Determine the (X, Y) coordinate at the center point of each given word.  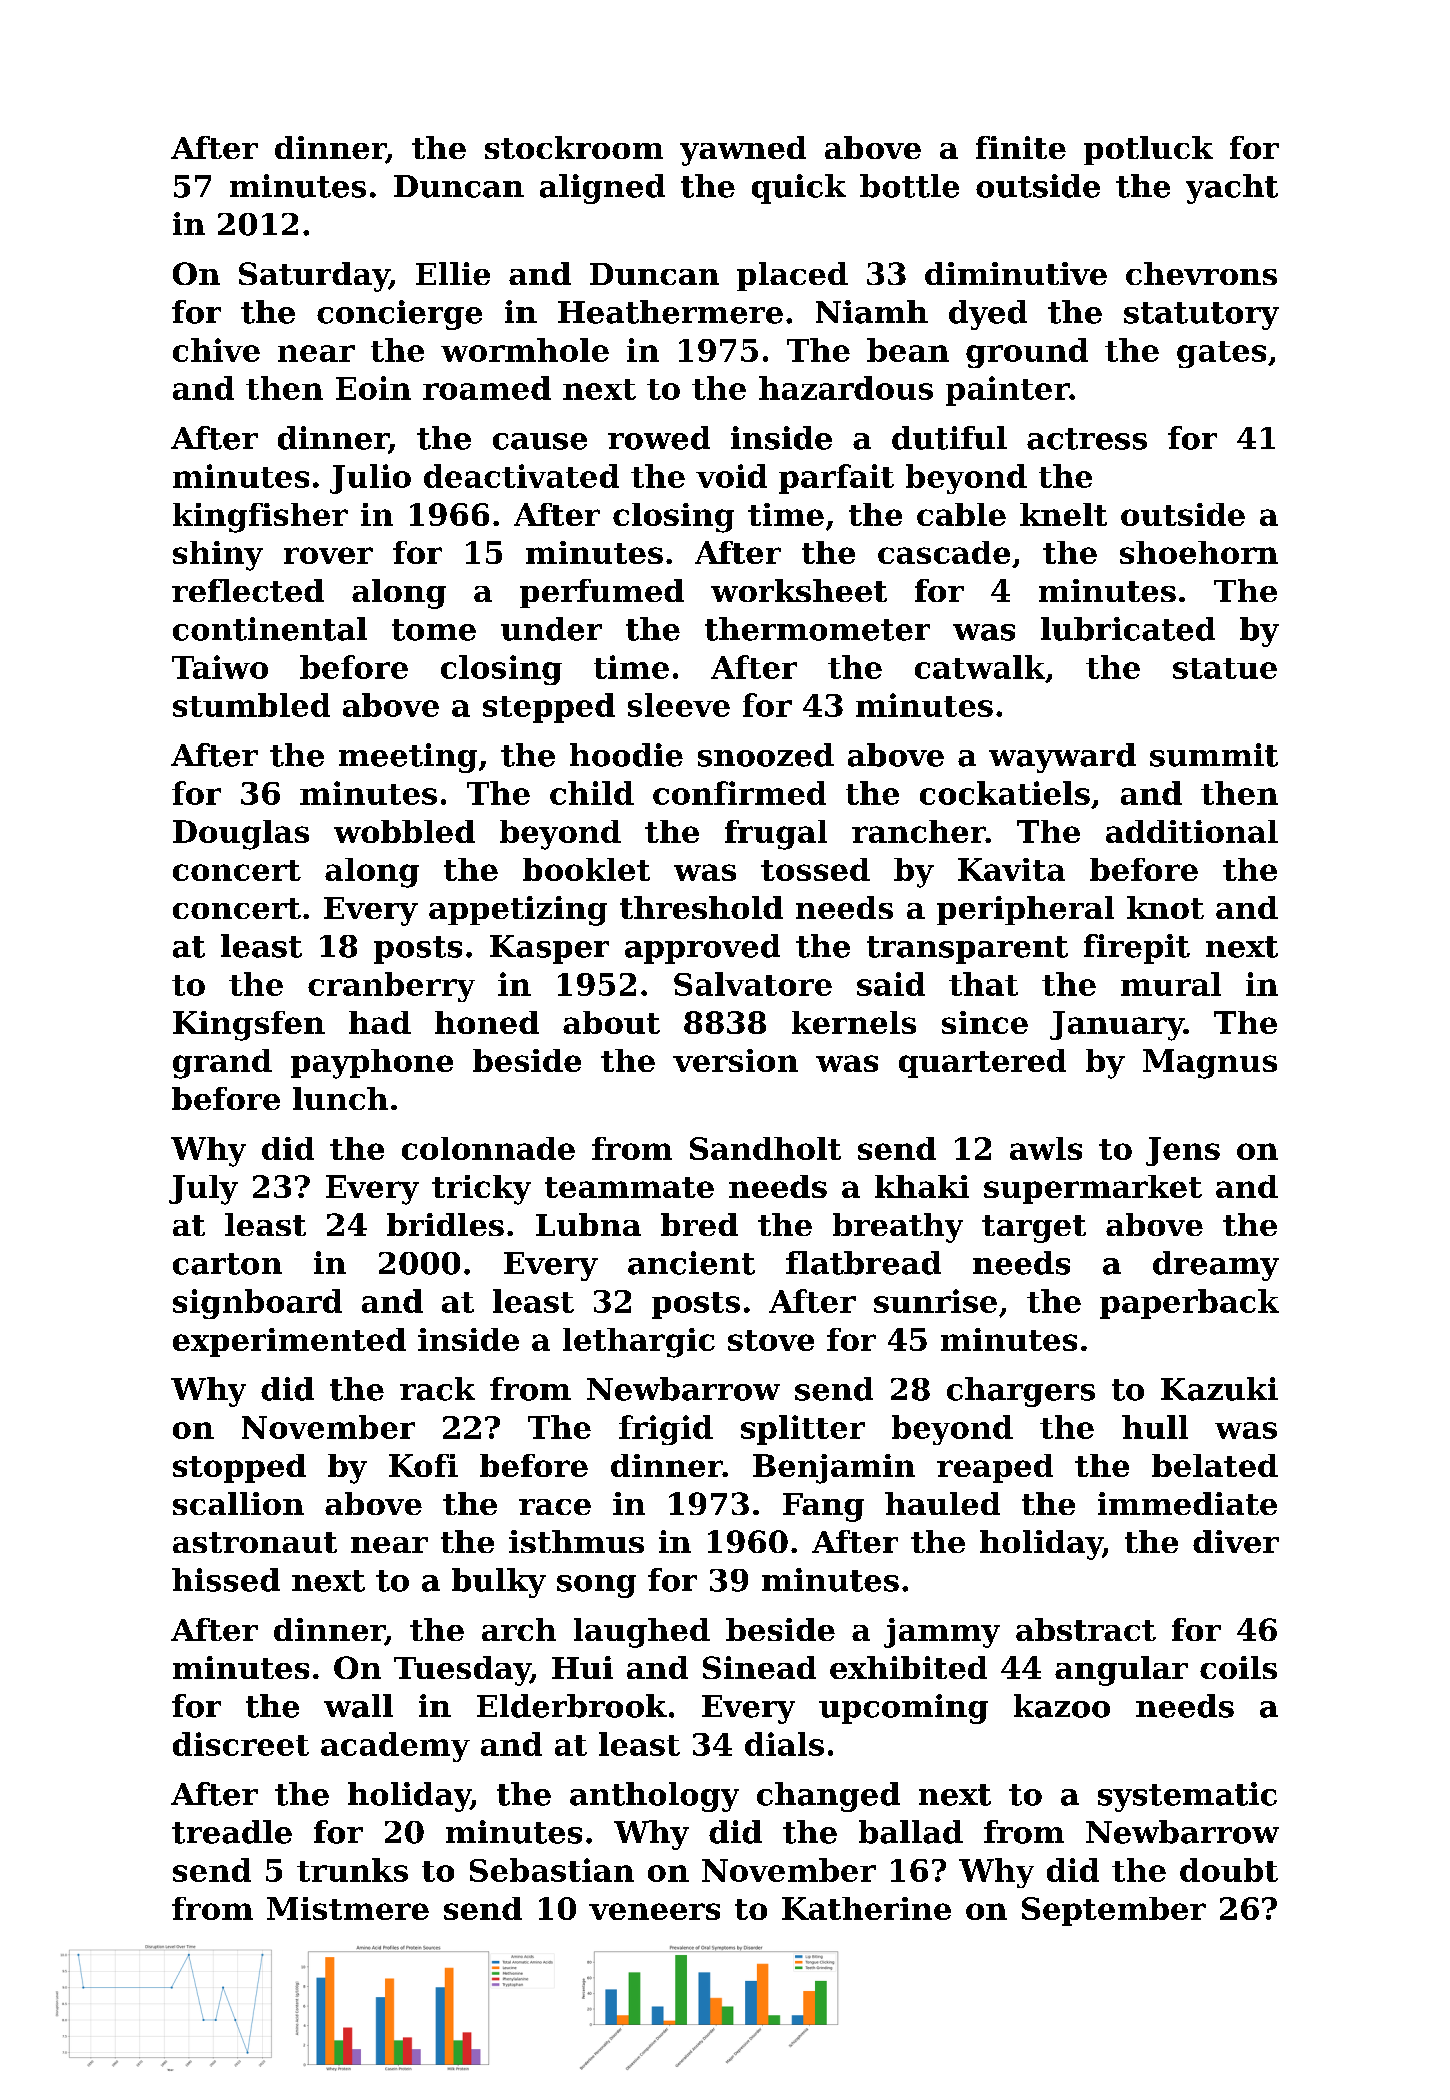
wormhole (525, 350)
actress (1087, 439)
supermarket (1093, 1189)
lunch (340, 1098)
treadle (232, 1832)
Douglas (241, 835)
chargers (1021, 1392)
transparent (967, 950)
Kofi (423, 1465)
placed (792, 276)
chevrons (1201, 273)
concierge (399, 315)
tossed (815, 869)
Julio (370, 479)
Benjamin (834, 1469)
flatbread (863, 1263)
